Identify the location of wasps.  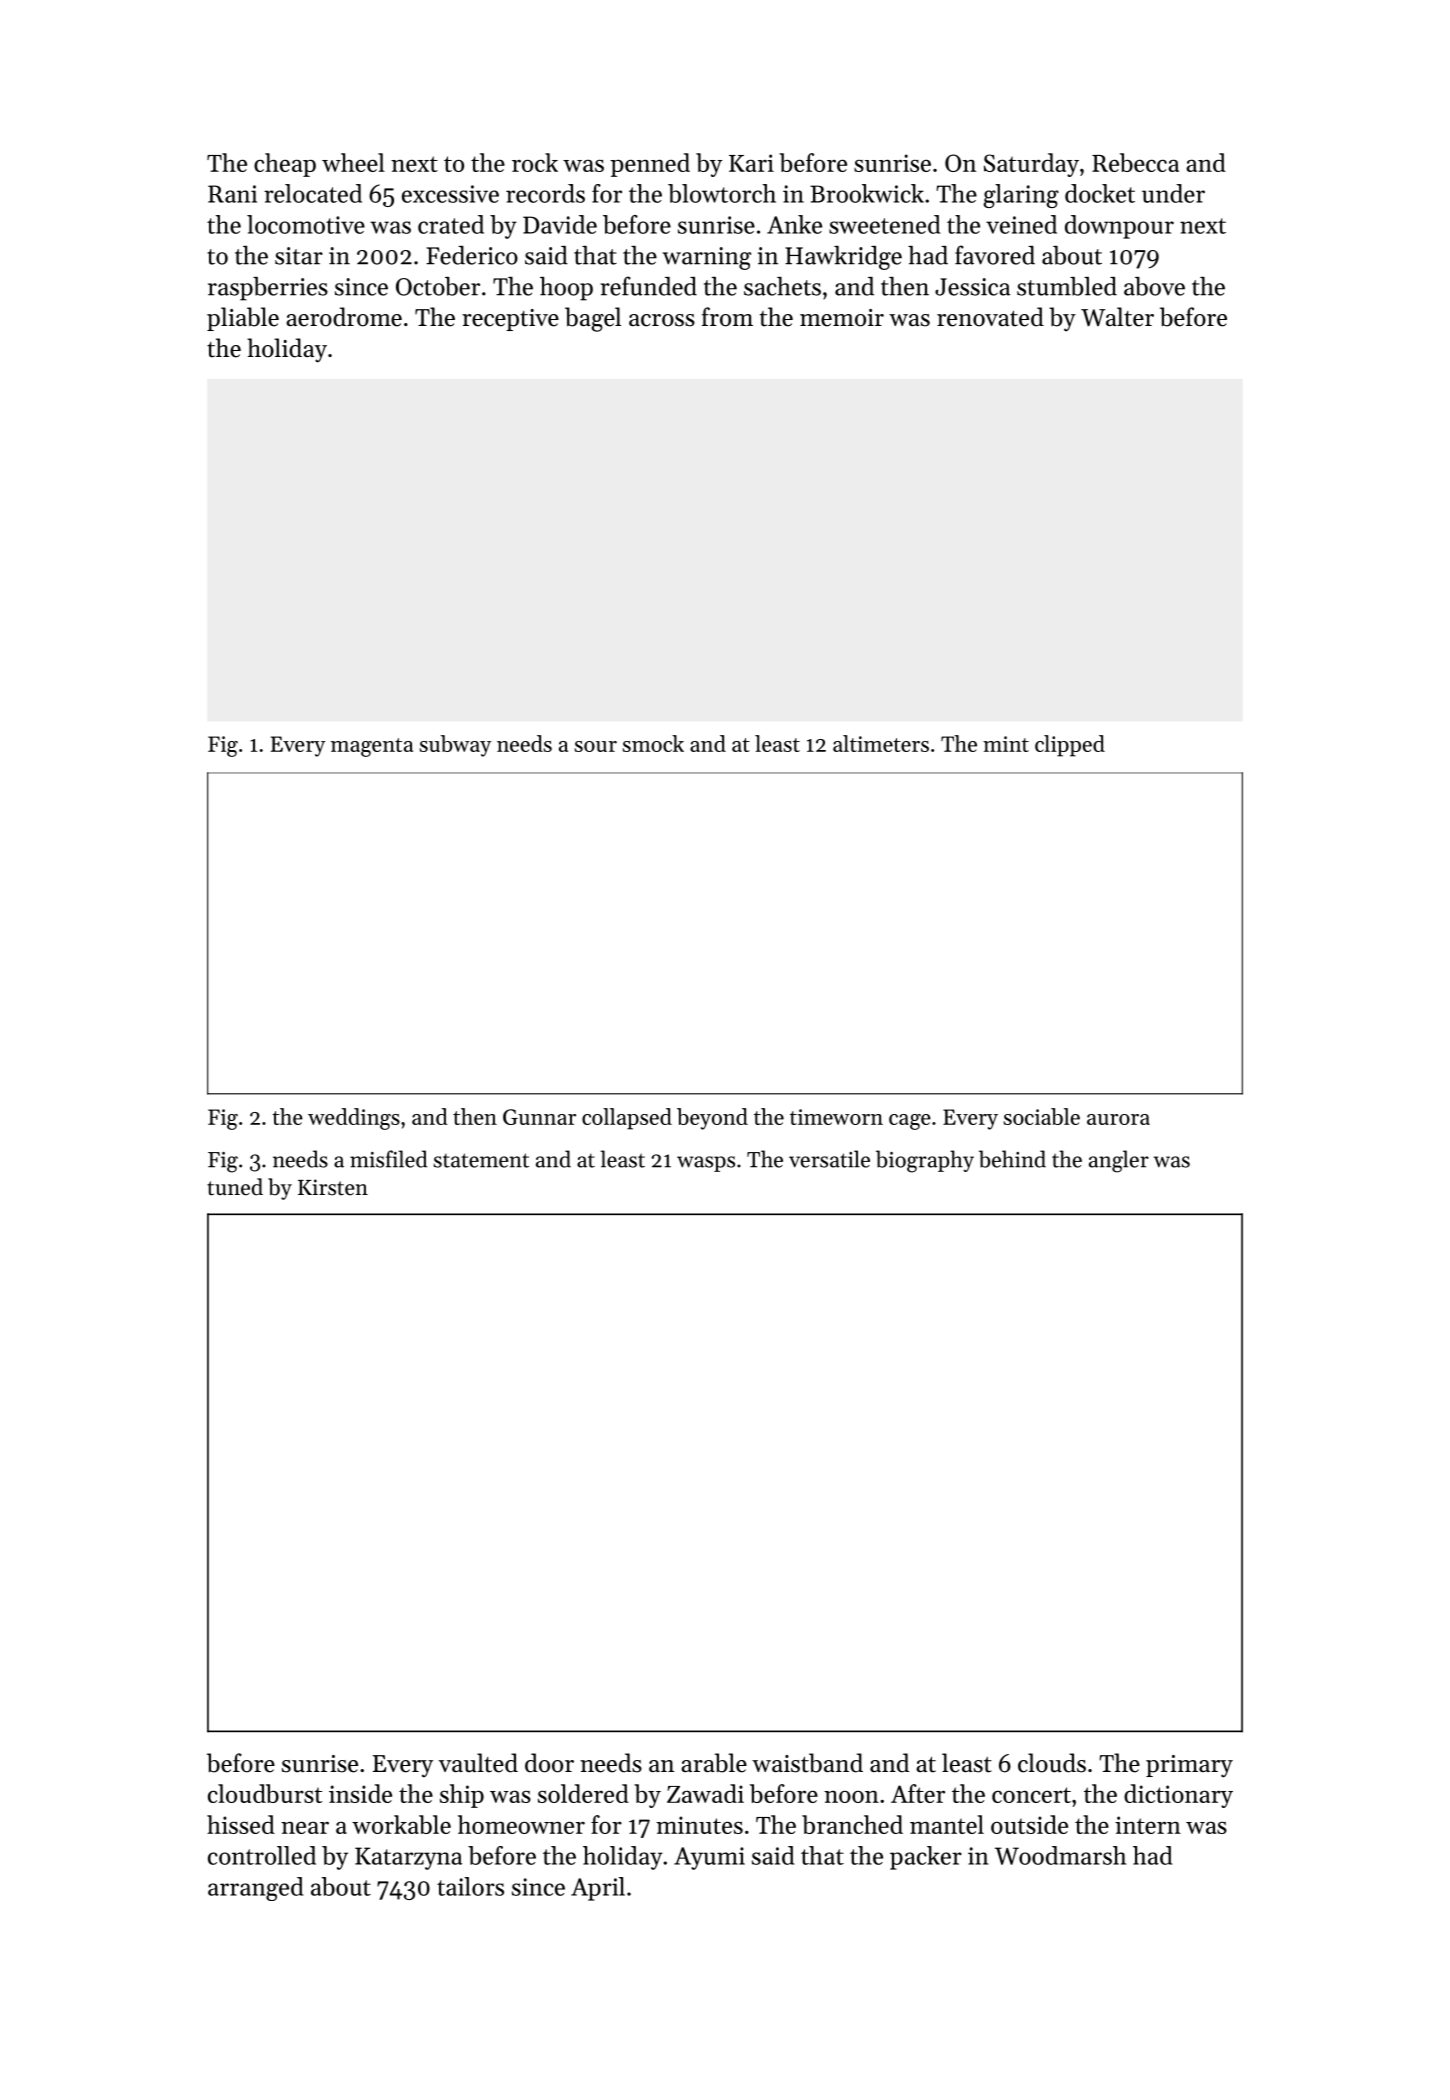
(706, 1164).
